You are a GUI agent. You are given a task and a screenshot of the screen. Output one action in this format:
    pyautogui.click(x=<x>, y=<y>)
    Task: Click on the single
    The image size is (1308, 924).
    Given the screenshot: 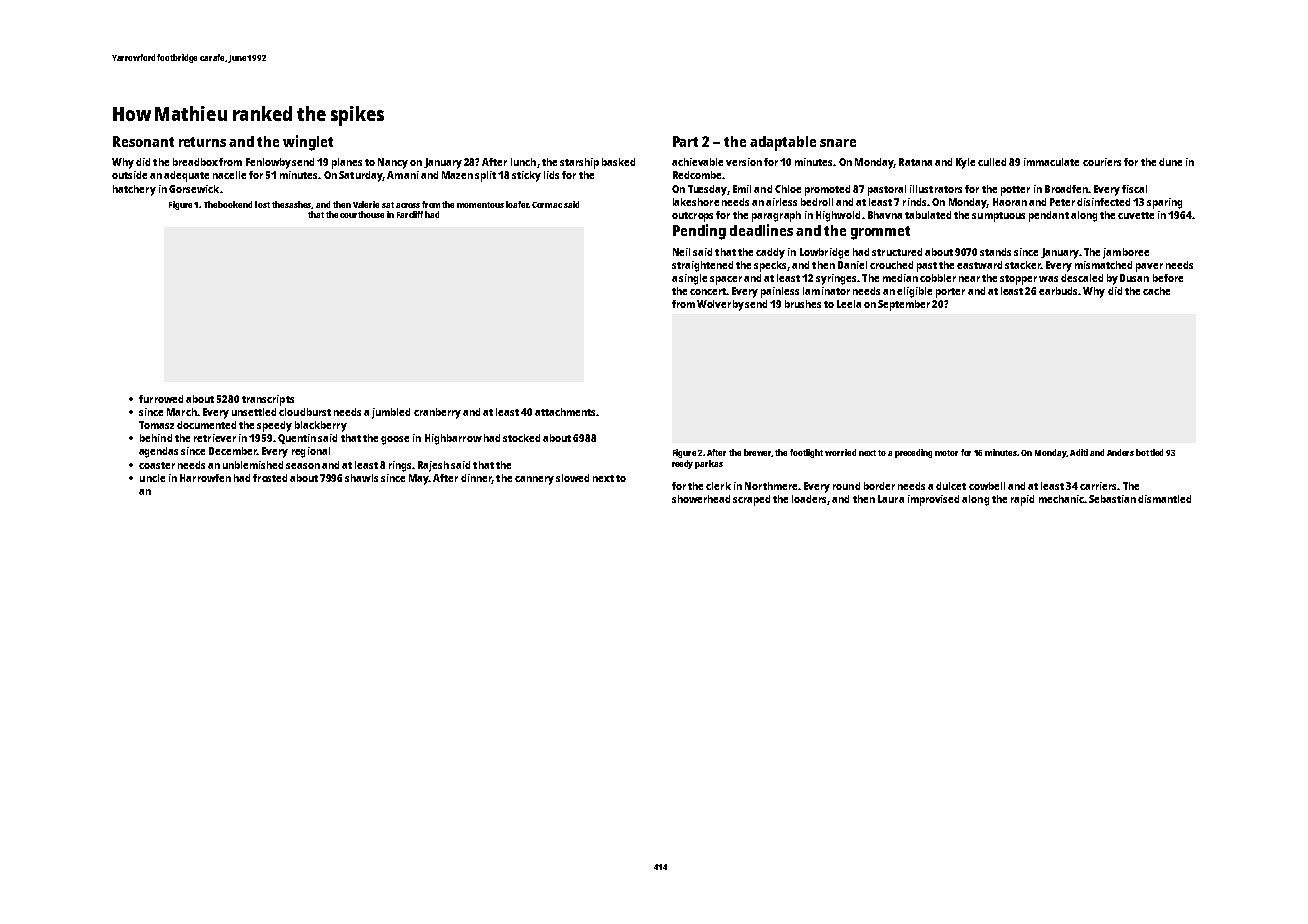 What is the action you would take?
    pyautogui.click(x=693, y=279)
